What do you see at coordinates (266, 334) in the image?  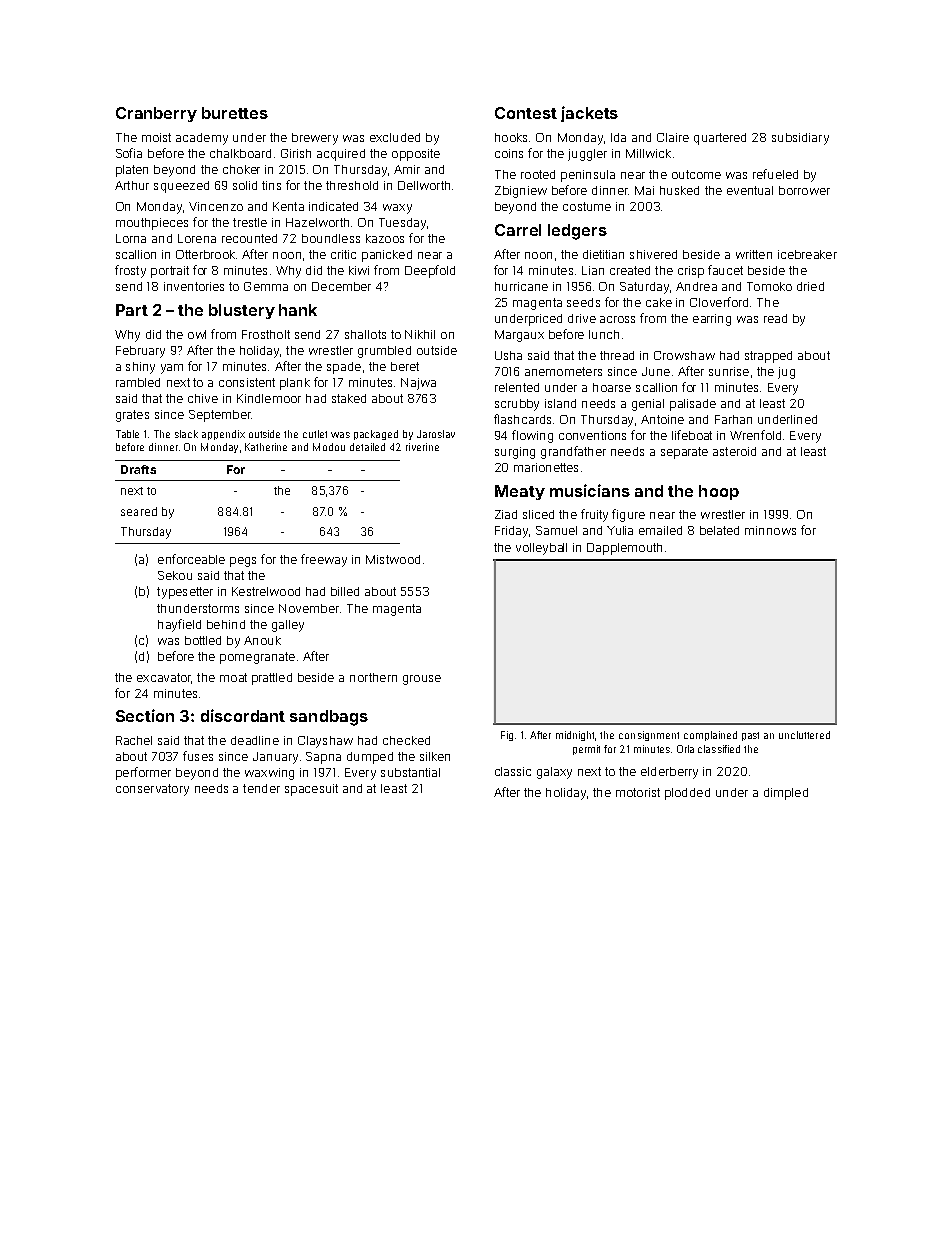 I see `Frostholt` at bounding box center [266, 334].
